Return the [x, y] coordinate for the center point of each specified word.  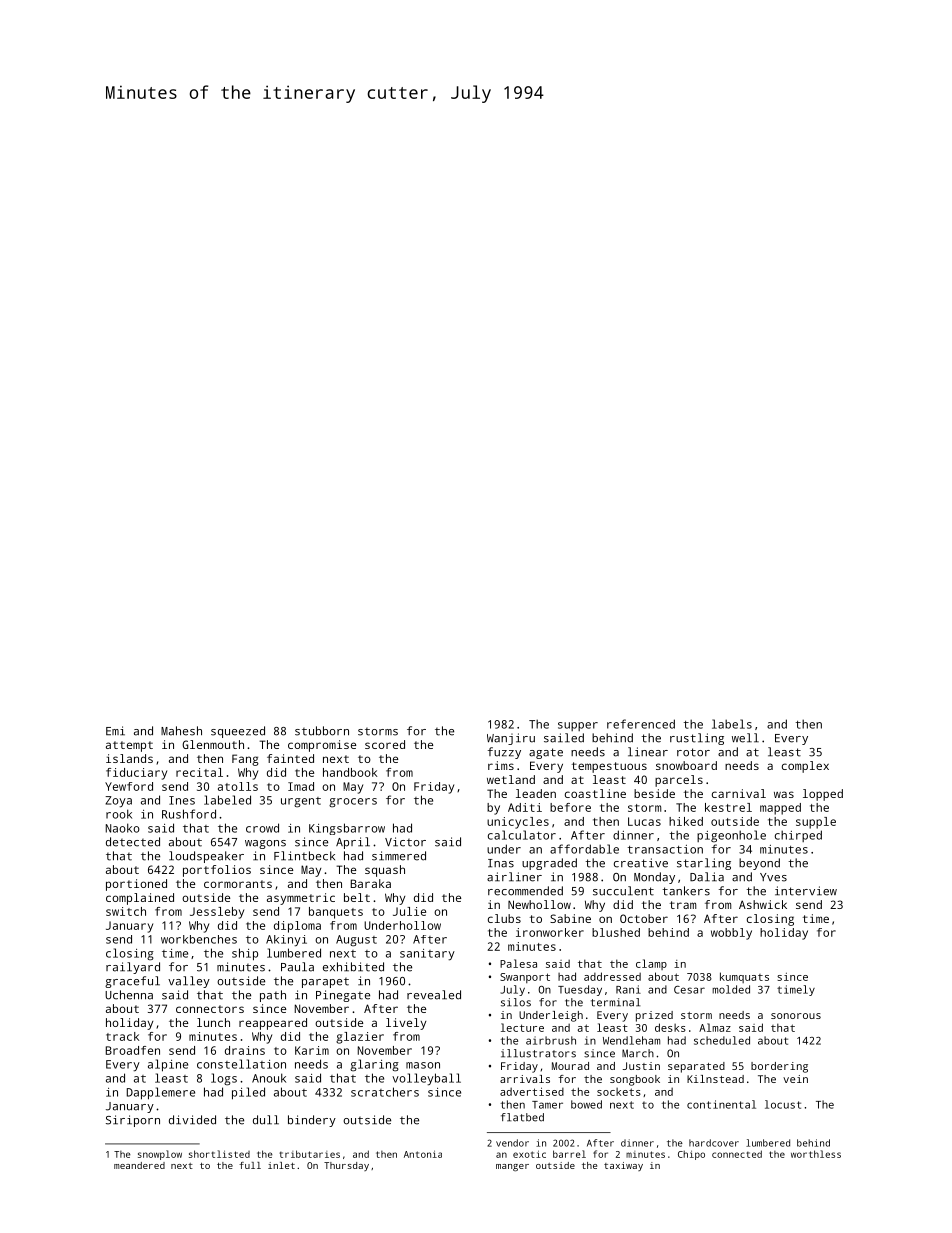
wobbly [731, 934]
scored [385, 744]
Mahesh [181, 731]
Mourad [570, 1066]
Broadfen [133, 1050]
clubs [504, 918]
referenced [641, 724]
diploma [297, 927]
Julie [409, 911]
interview [806, 891]
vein [795, 1079]
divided [192, 1120]
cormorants [238, 884]
